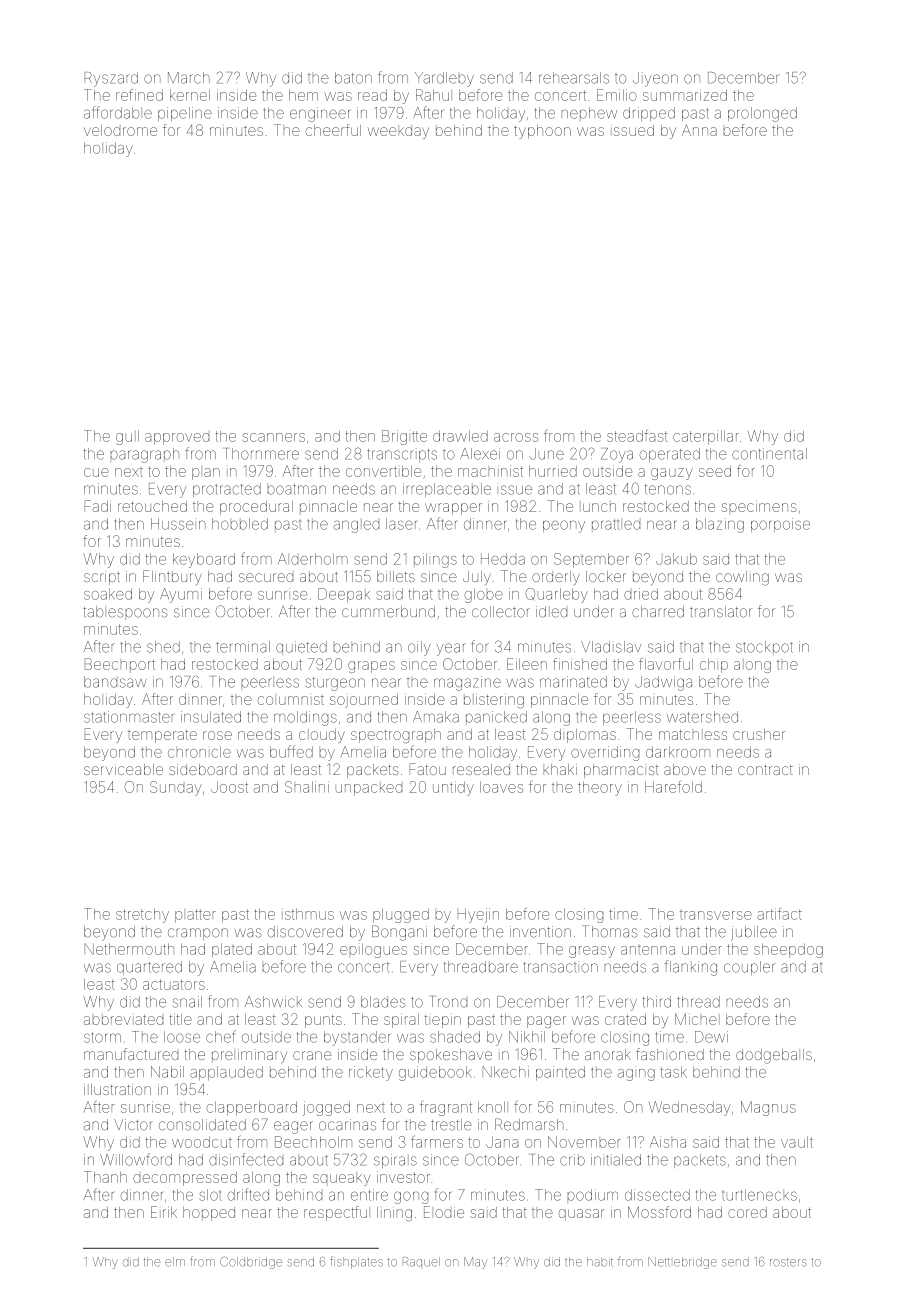 The height and width of the document is (1316, 908). I want to click on March, so click(189, 78).
